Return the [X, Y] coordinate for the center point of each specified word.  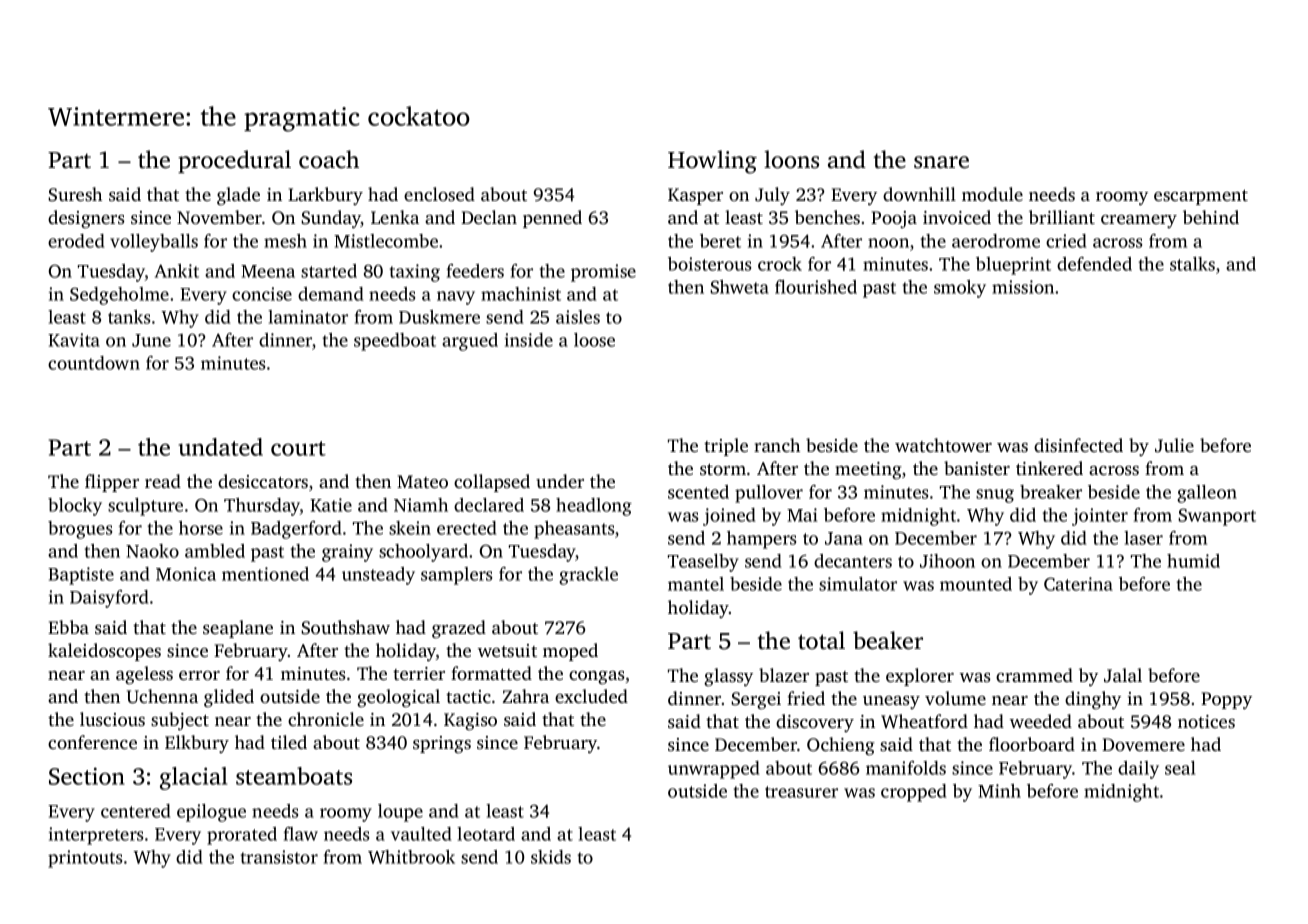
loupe [400, 813]
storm [723, 469]
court [298, 448]
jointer [1100, 517]
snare [941, 162]
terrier [419, 673]
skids [551, 857]
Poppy [1226, 700]
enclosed [439, 194]
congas [597, 677]
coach [329, 159]
